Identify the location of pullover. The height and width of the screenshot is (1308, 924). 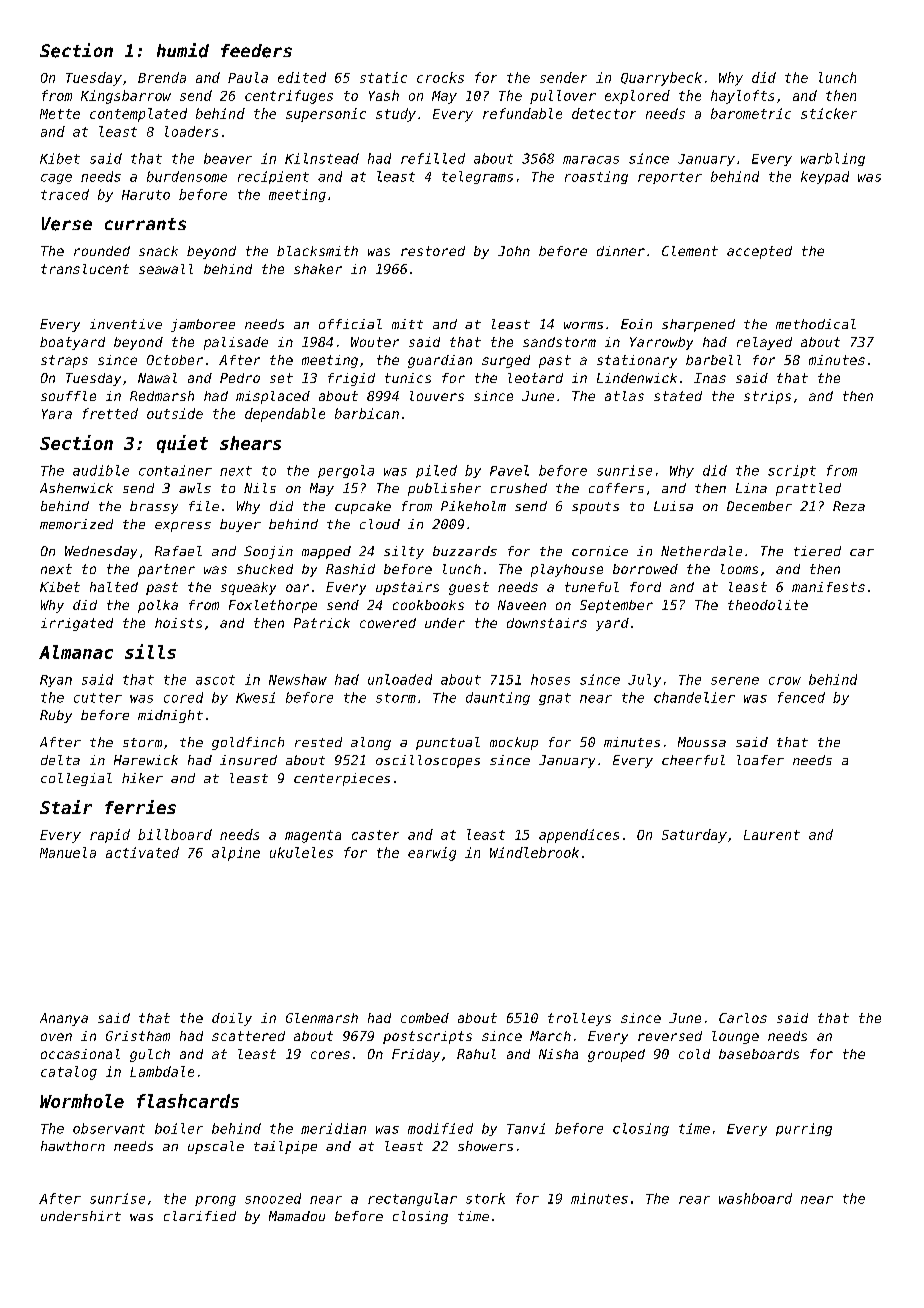
(563, 97).
